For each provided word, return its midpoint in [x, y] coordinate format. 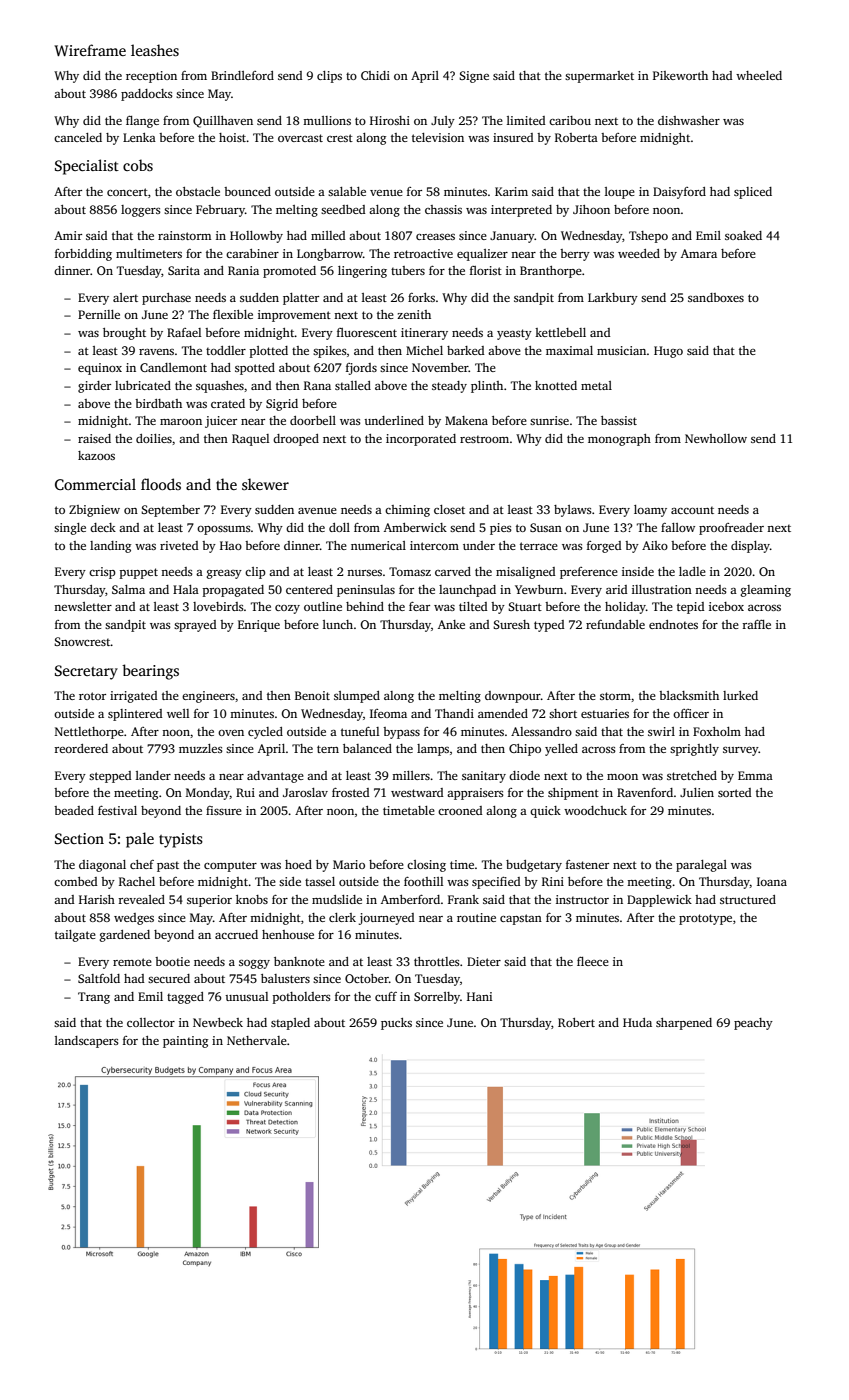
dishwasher [689, 120]
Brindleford [242, 75]
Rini [553, 881]
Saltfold [99, 978]
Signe [474, 77]
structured [748, 899]
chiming [407, 511]
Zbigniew [94, 511]
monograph [619, 440]
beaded [74, 810]
